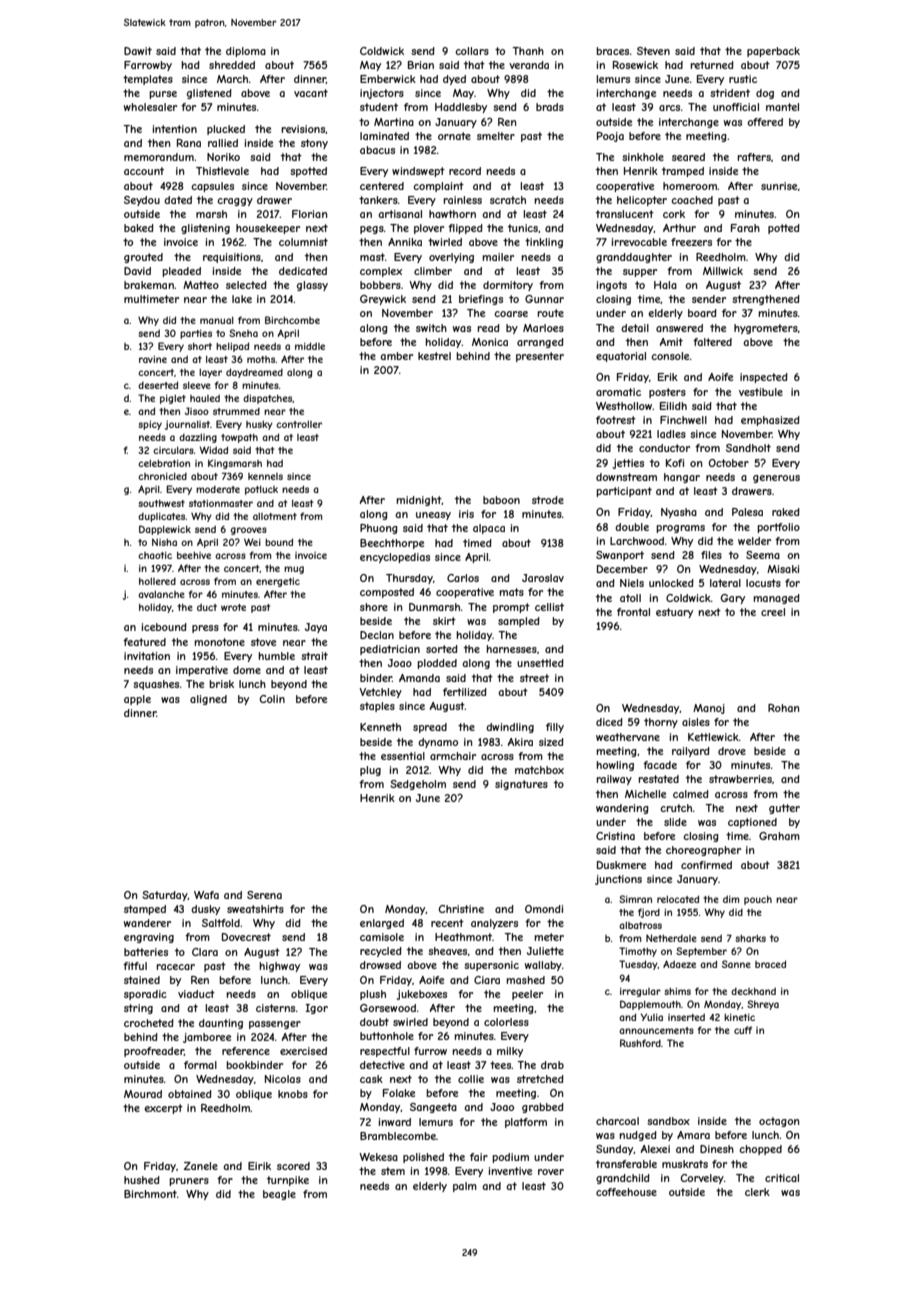  What do you see at coordinates (491, 966) in the screenshot?
I see `supersonic` at bounding box center [491, 966].
